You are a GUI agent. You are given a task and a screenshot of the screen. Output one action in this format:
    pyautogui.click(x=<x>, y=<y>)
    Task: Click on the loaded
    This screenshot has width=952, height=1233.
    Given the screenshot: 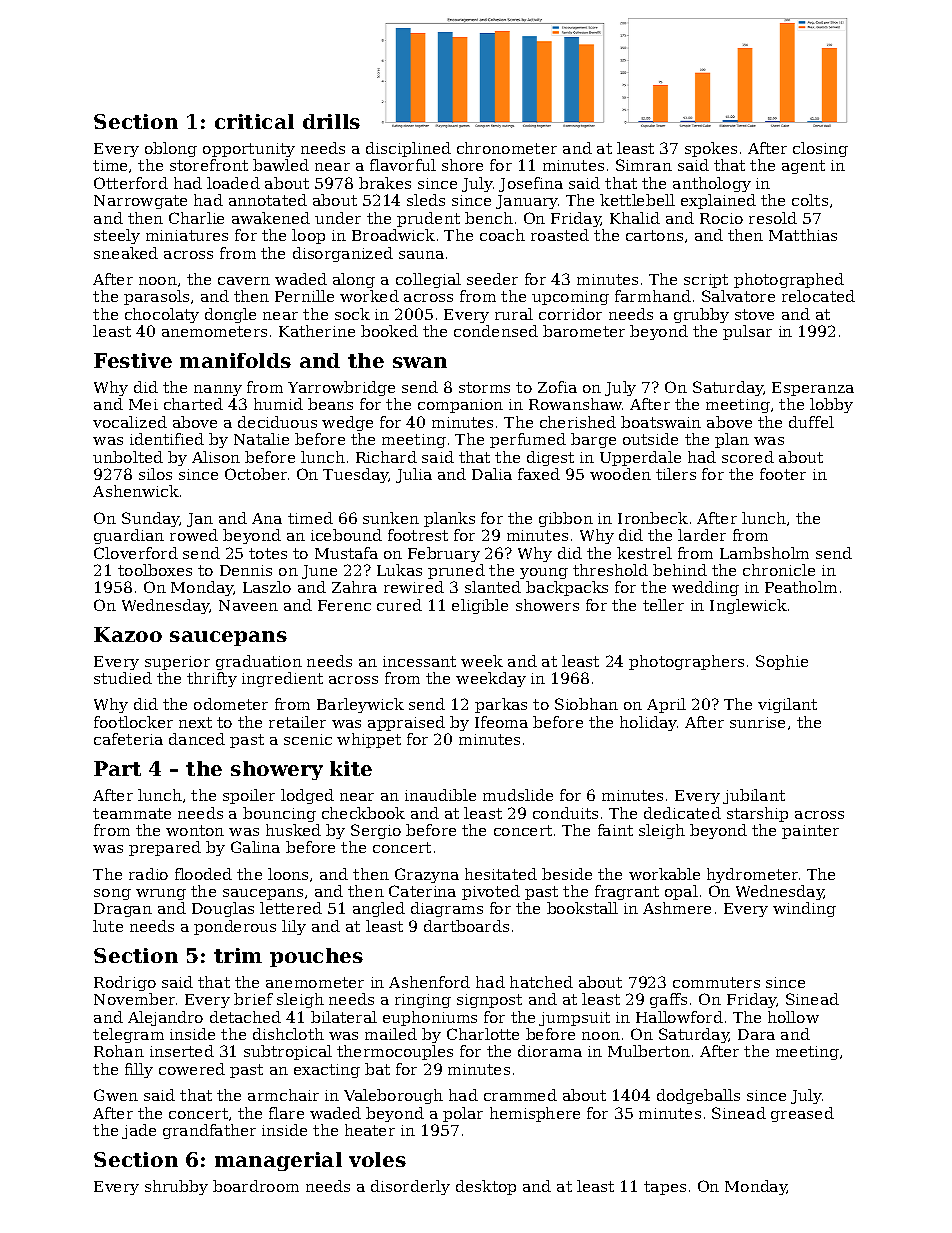 What is the action you would take?
    pyautogui.click(x=233, y=183)
